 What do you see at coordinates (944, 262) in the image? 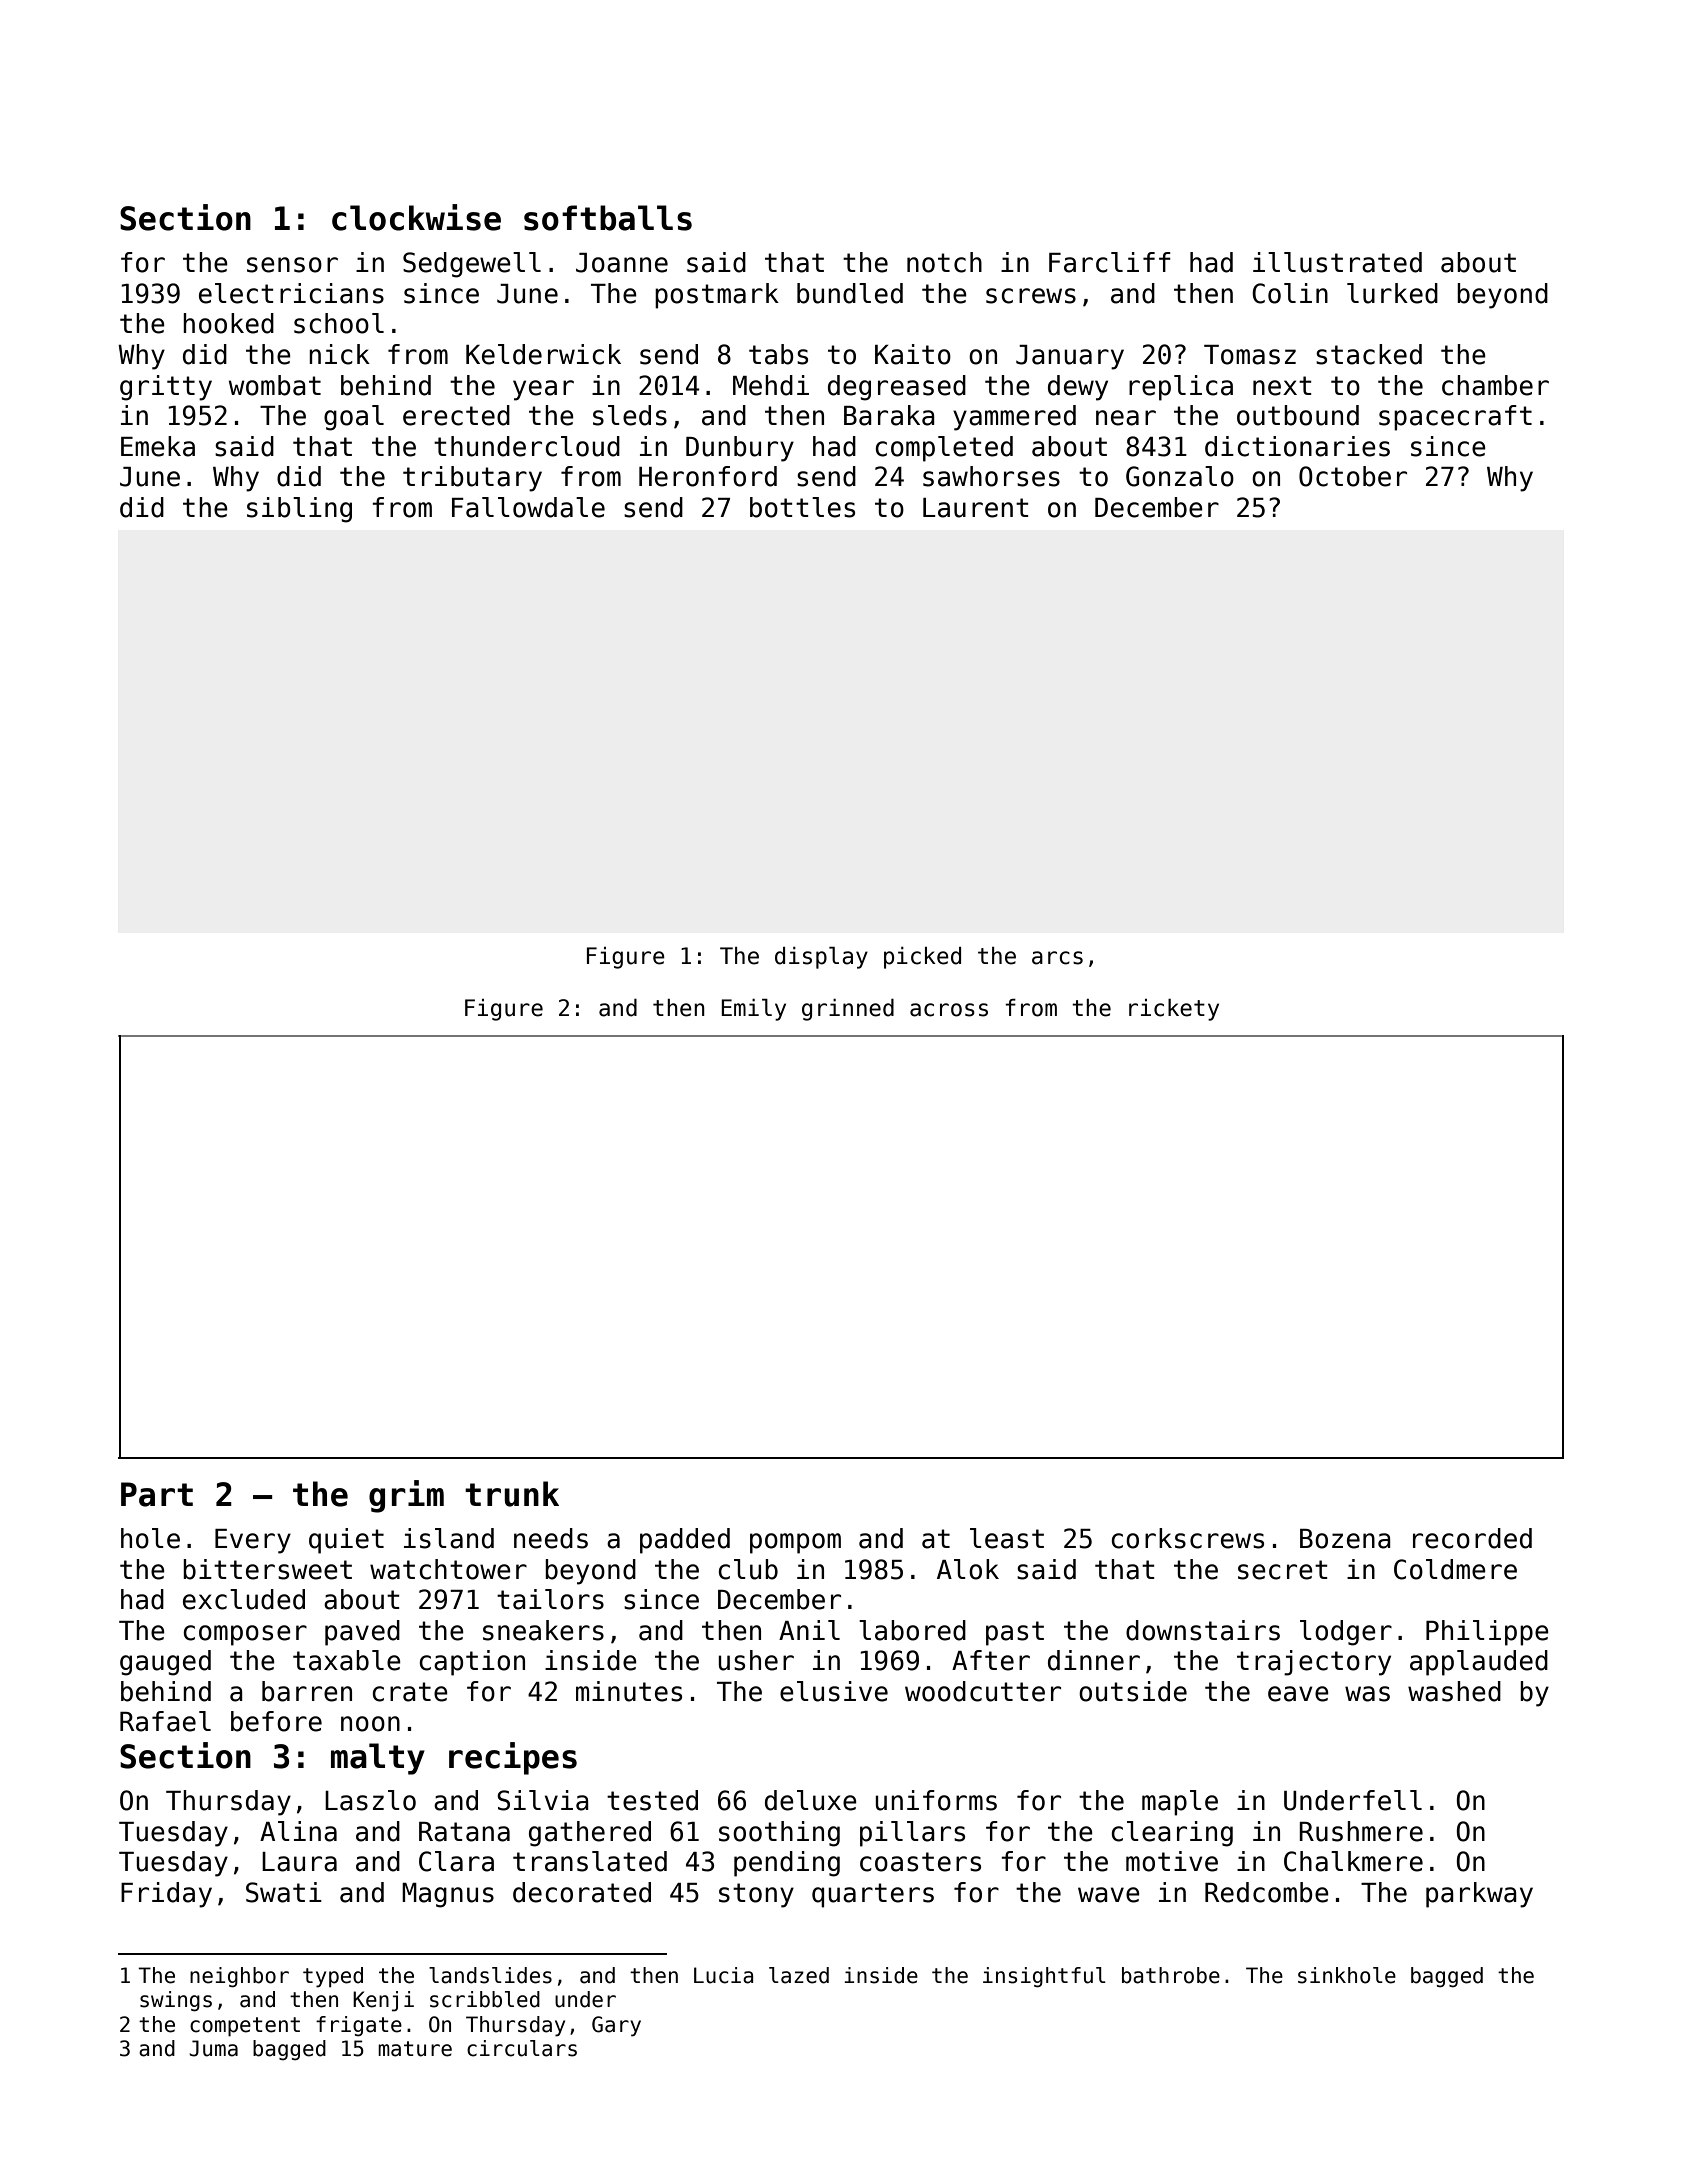
I see `notch` at bounding box center [944, 262].
